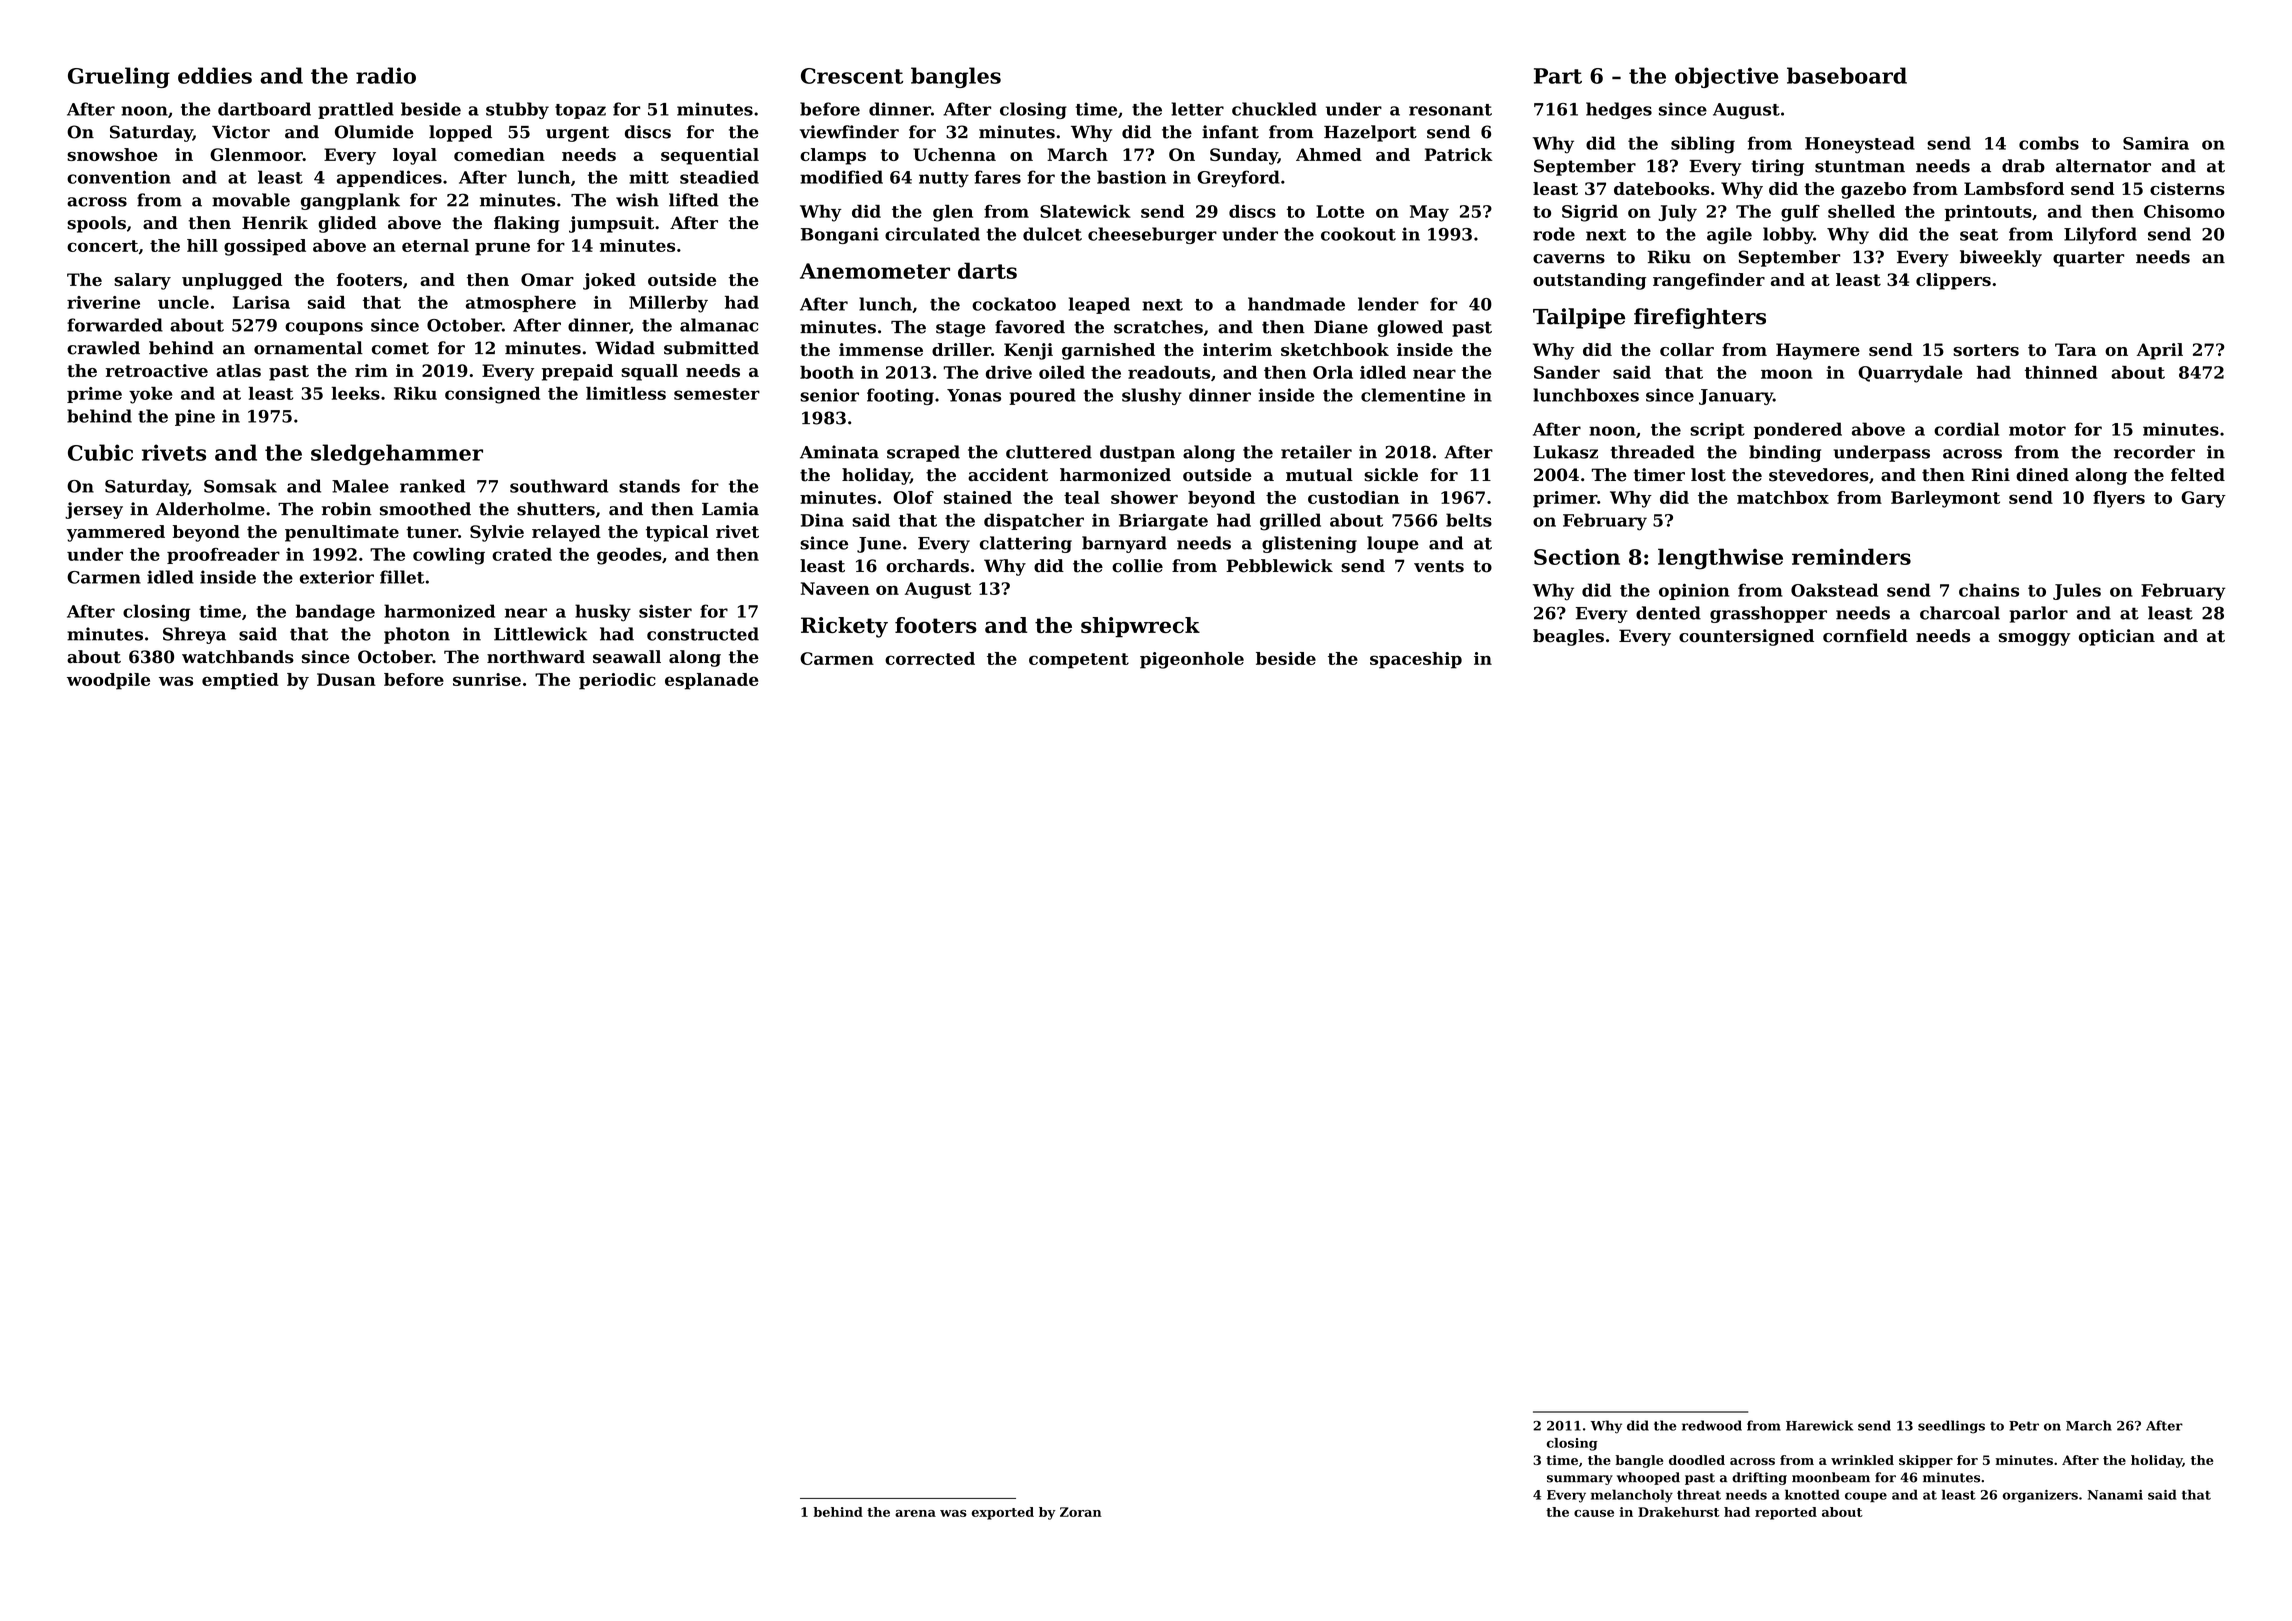 The width and height of the document is (2292, 1621). Describe the element at coordinates (1580, 1480) in the document. I see `summary` at that location.
